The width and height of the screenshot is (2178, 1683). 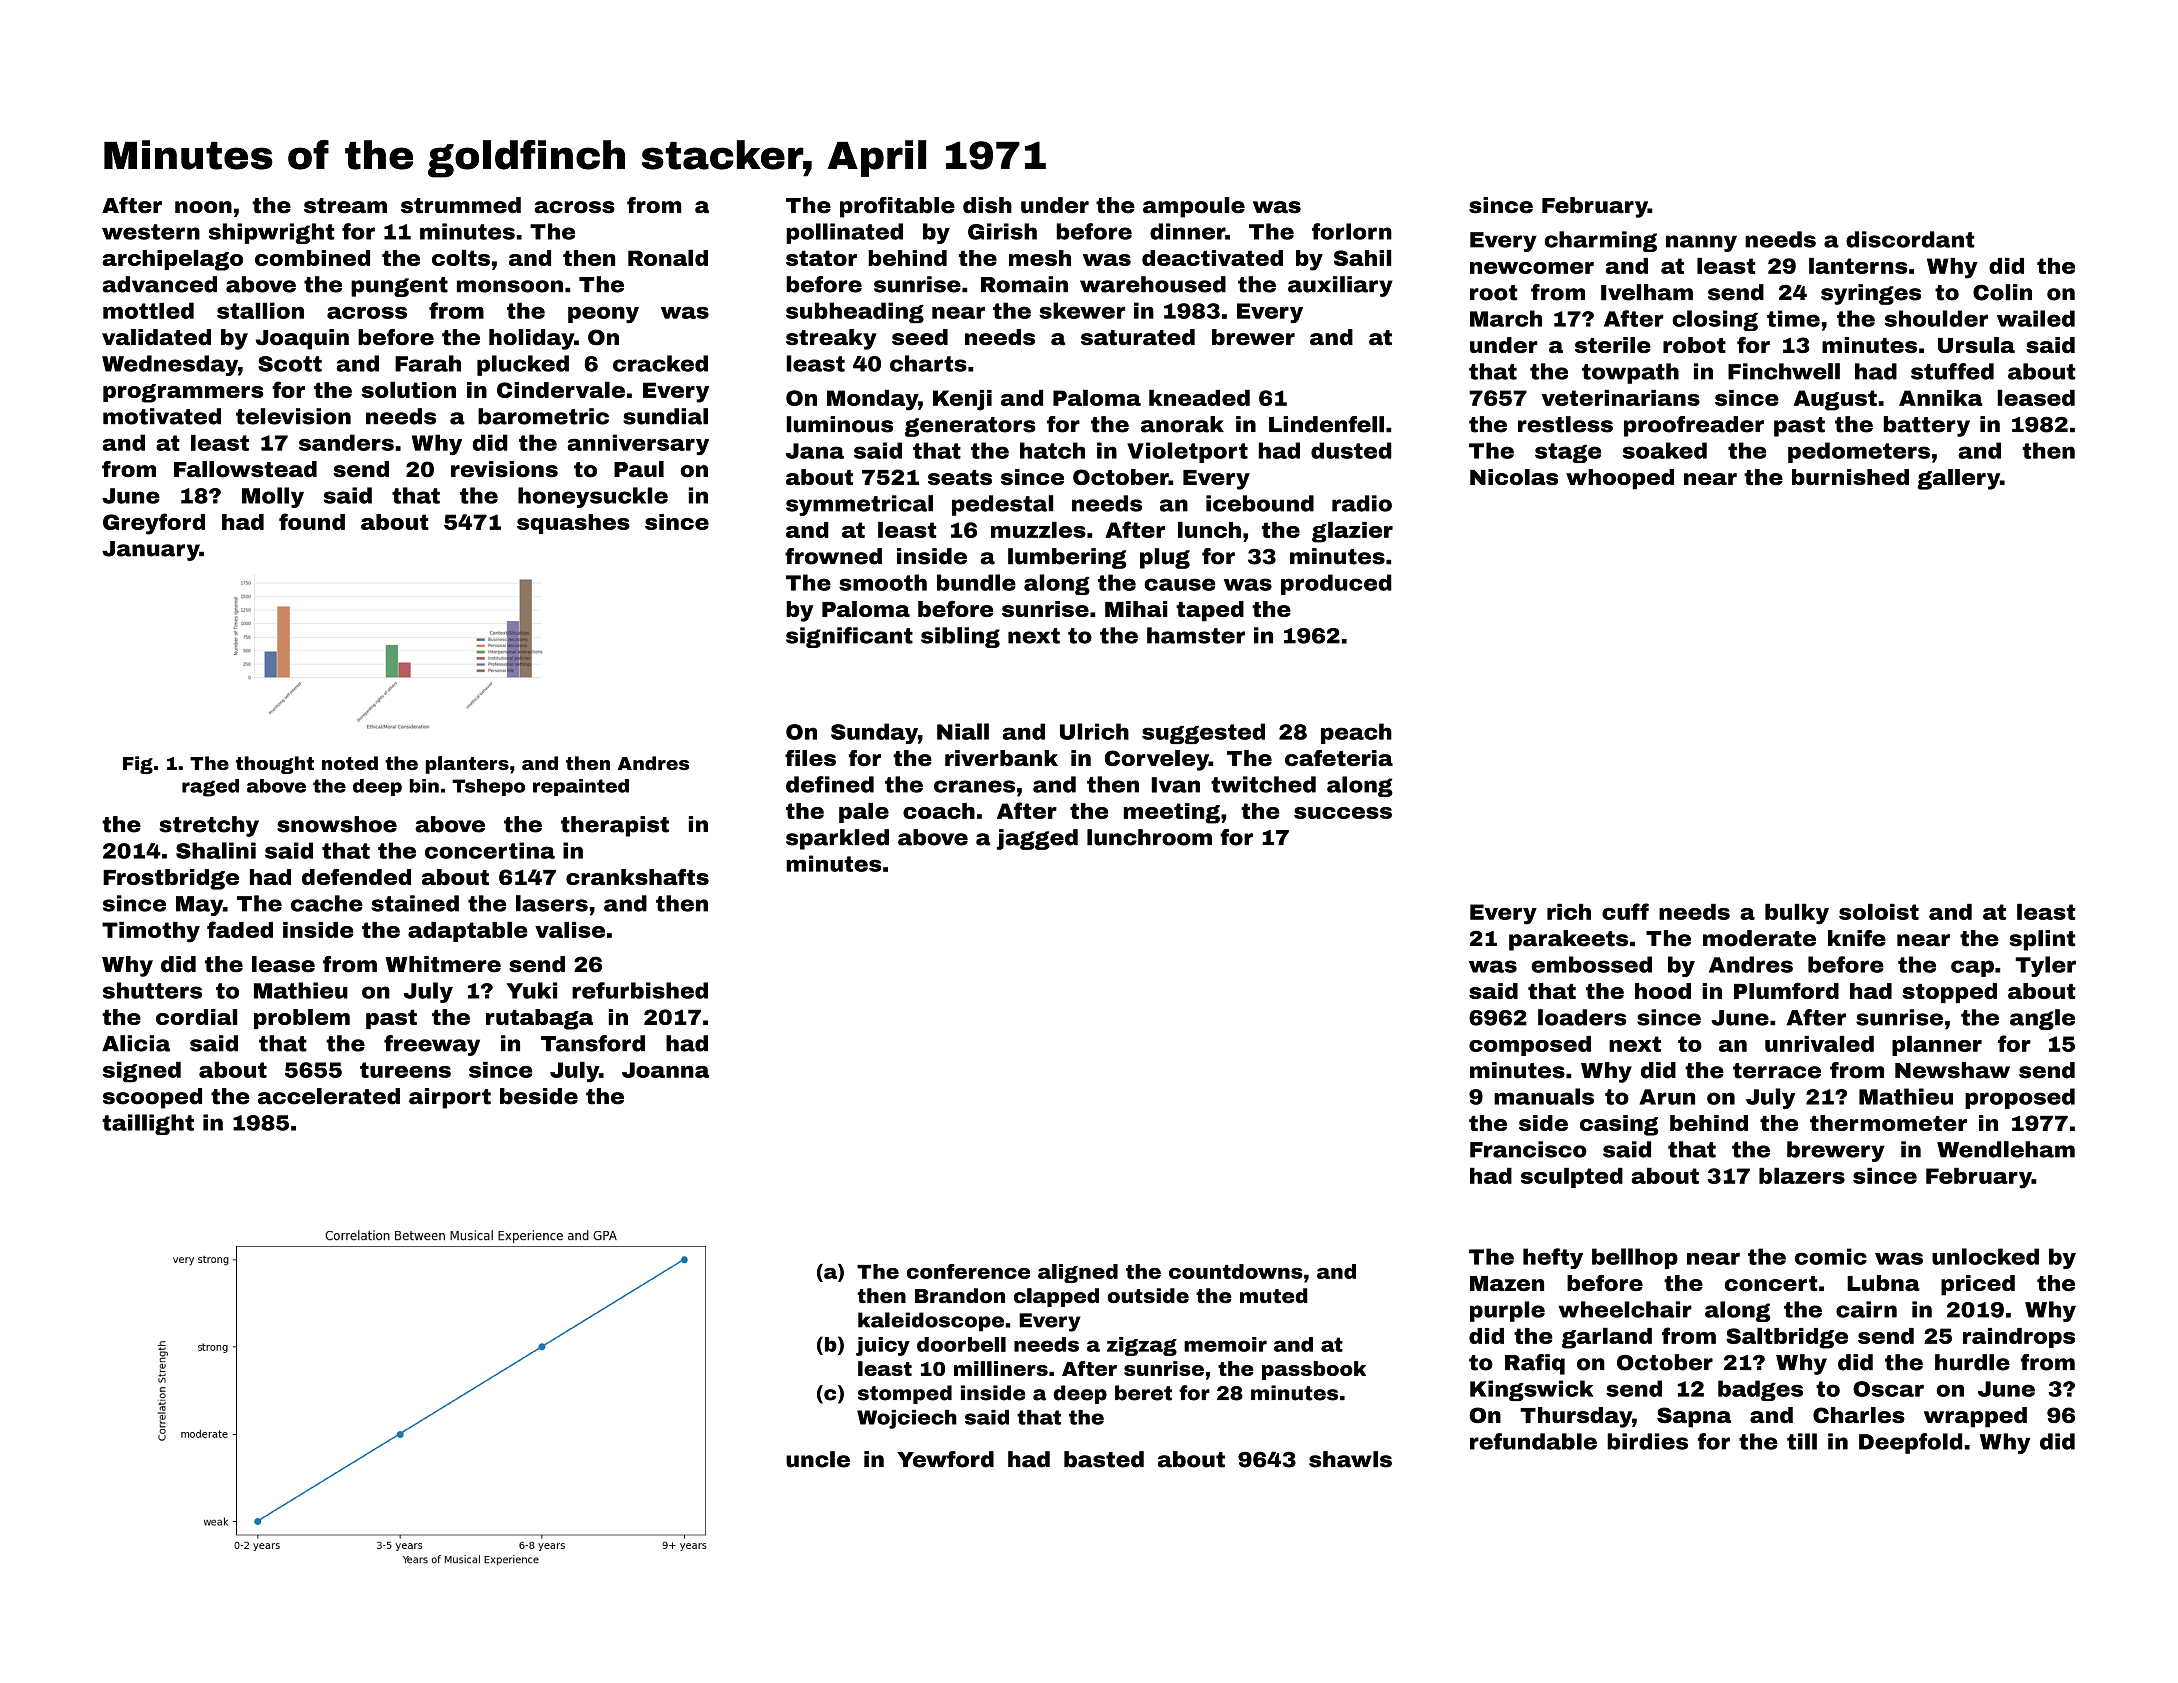 What do you see at coordinates (818, 1459) in the screenshot?
I see `uncle` at bounding box center [818, 1459].
